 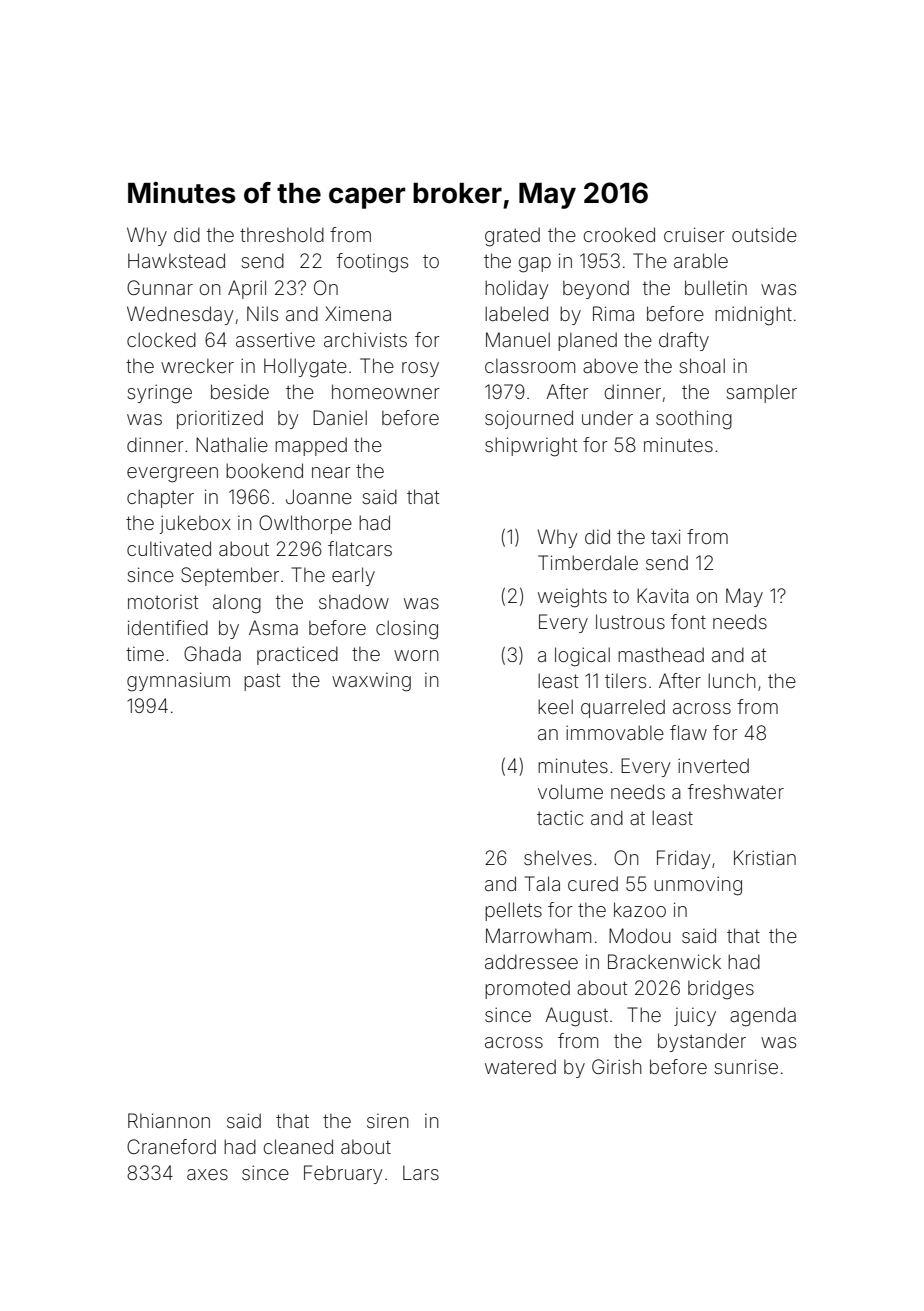 What do you see at coordinates (513, 911) in the document?
I see `pellets` at bounding box center [513, 911].
